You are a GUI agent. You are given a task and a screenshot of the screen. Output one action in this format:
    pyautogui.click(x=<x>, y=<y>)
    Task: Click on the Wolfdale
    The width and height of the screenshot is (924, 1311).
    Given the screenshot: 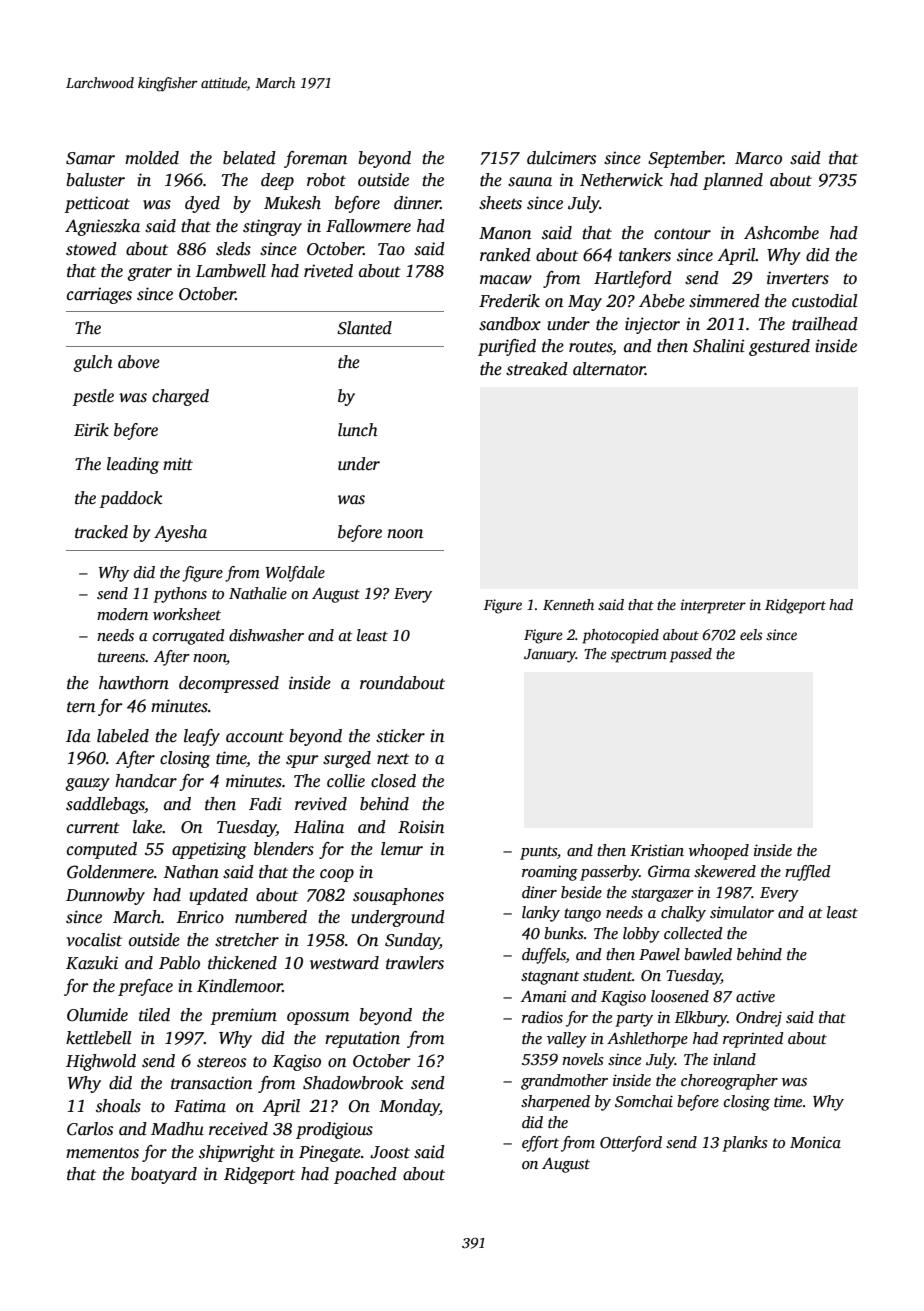 What is the action you would take?
    pyautogui.click(x=295, y=574)
